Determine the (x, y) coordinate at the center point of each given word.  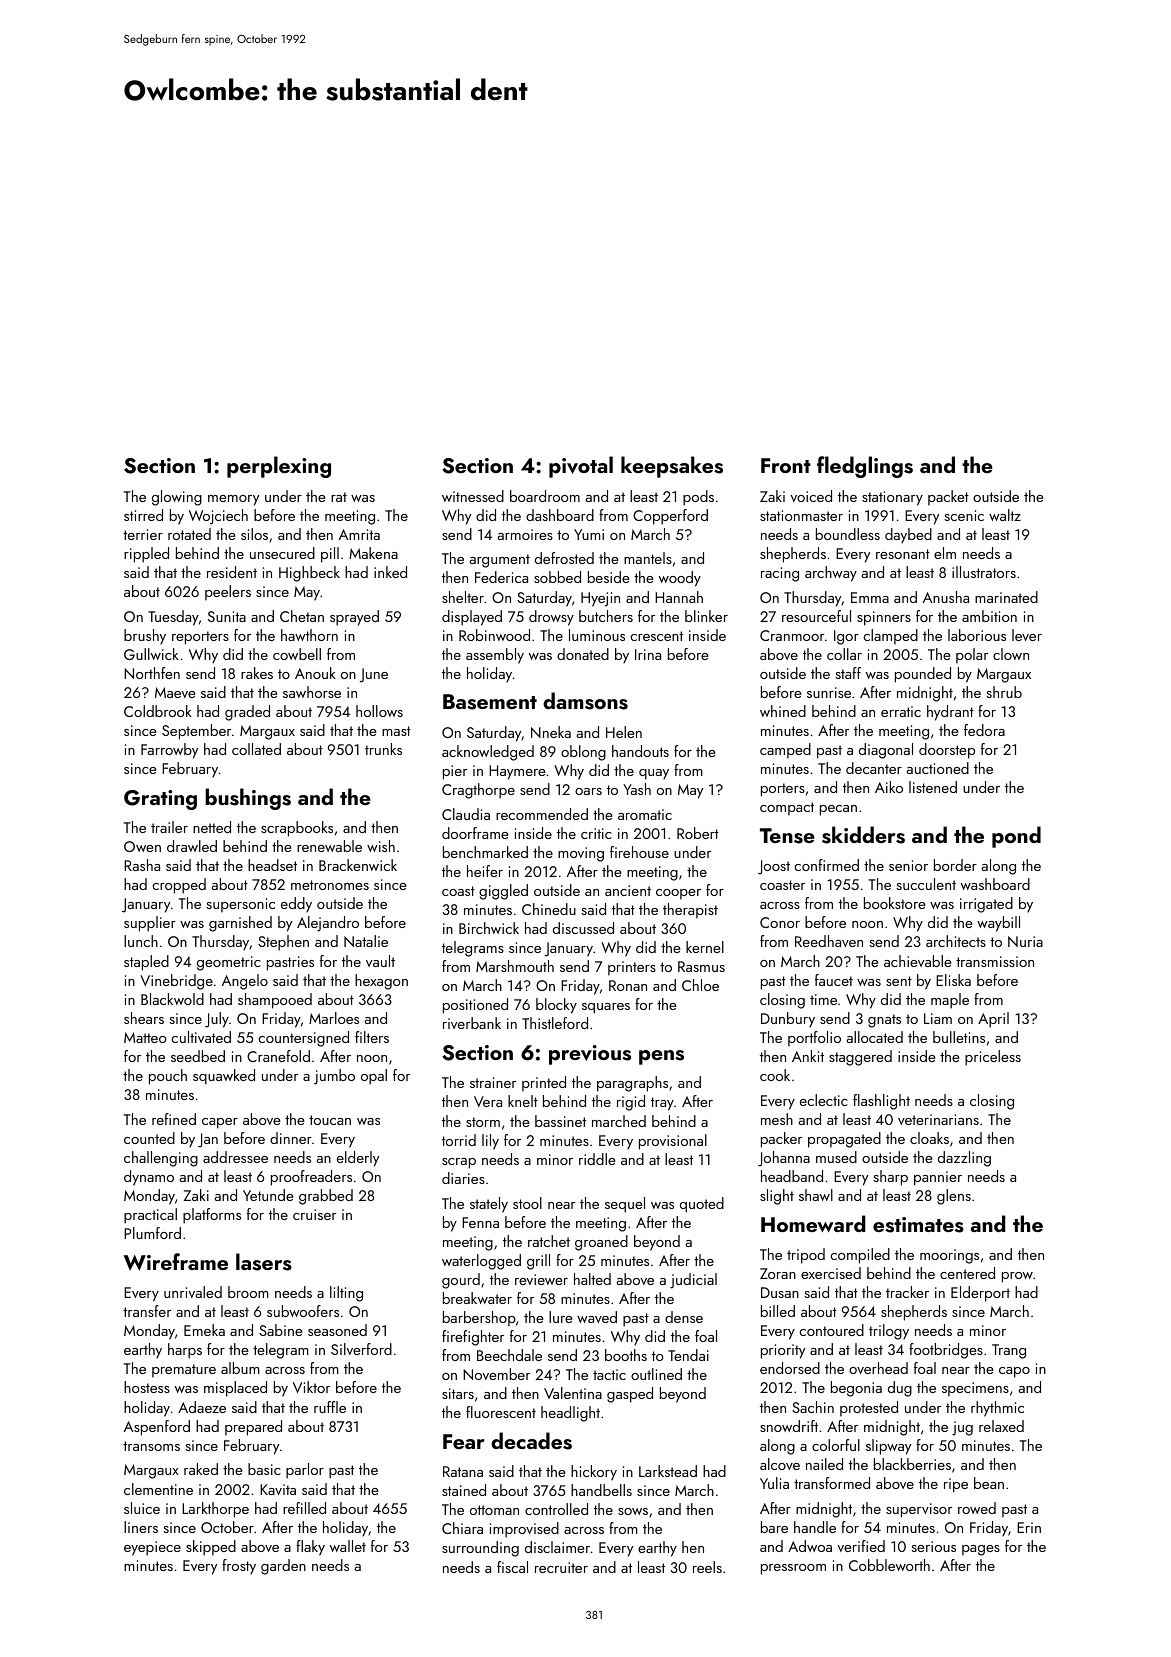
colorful (836, 1445)
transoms (151, 1446)
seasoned (337, 1330)
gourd (461, 1281)
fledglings (865, 467)
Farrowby (169, 751)
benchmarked (485, 852)
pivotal (581, 467)
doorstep (947, 751)
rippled (146, 555)
